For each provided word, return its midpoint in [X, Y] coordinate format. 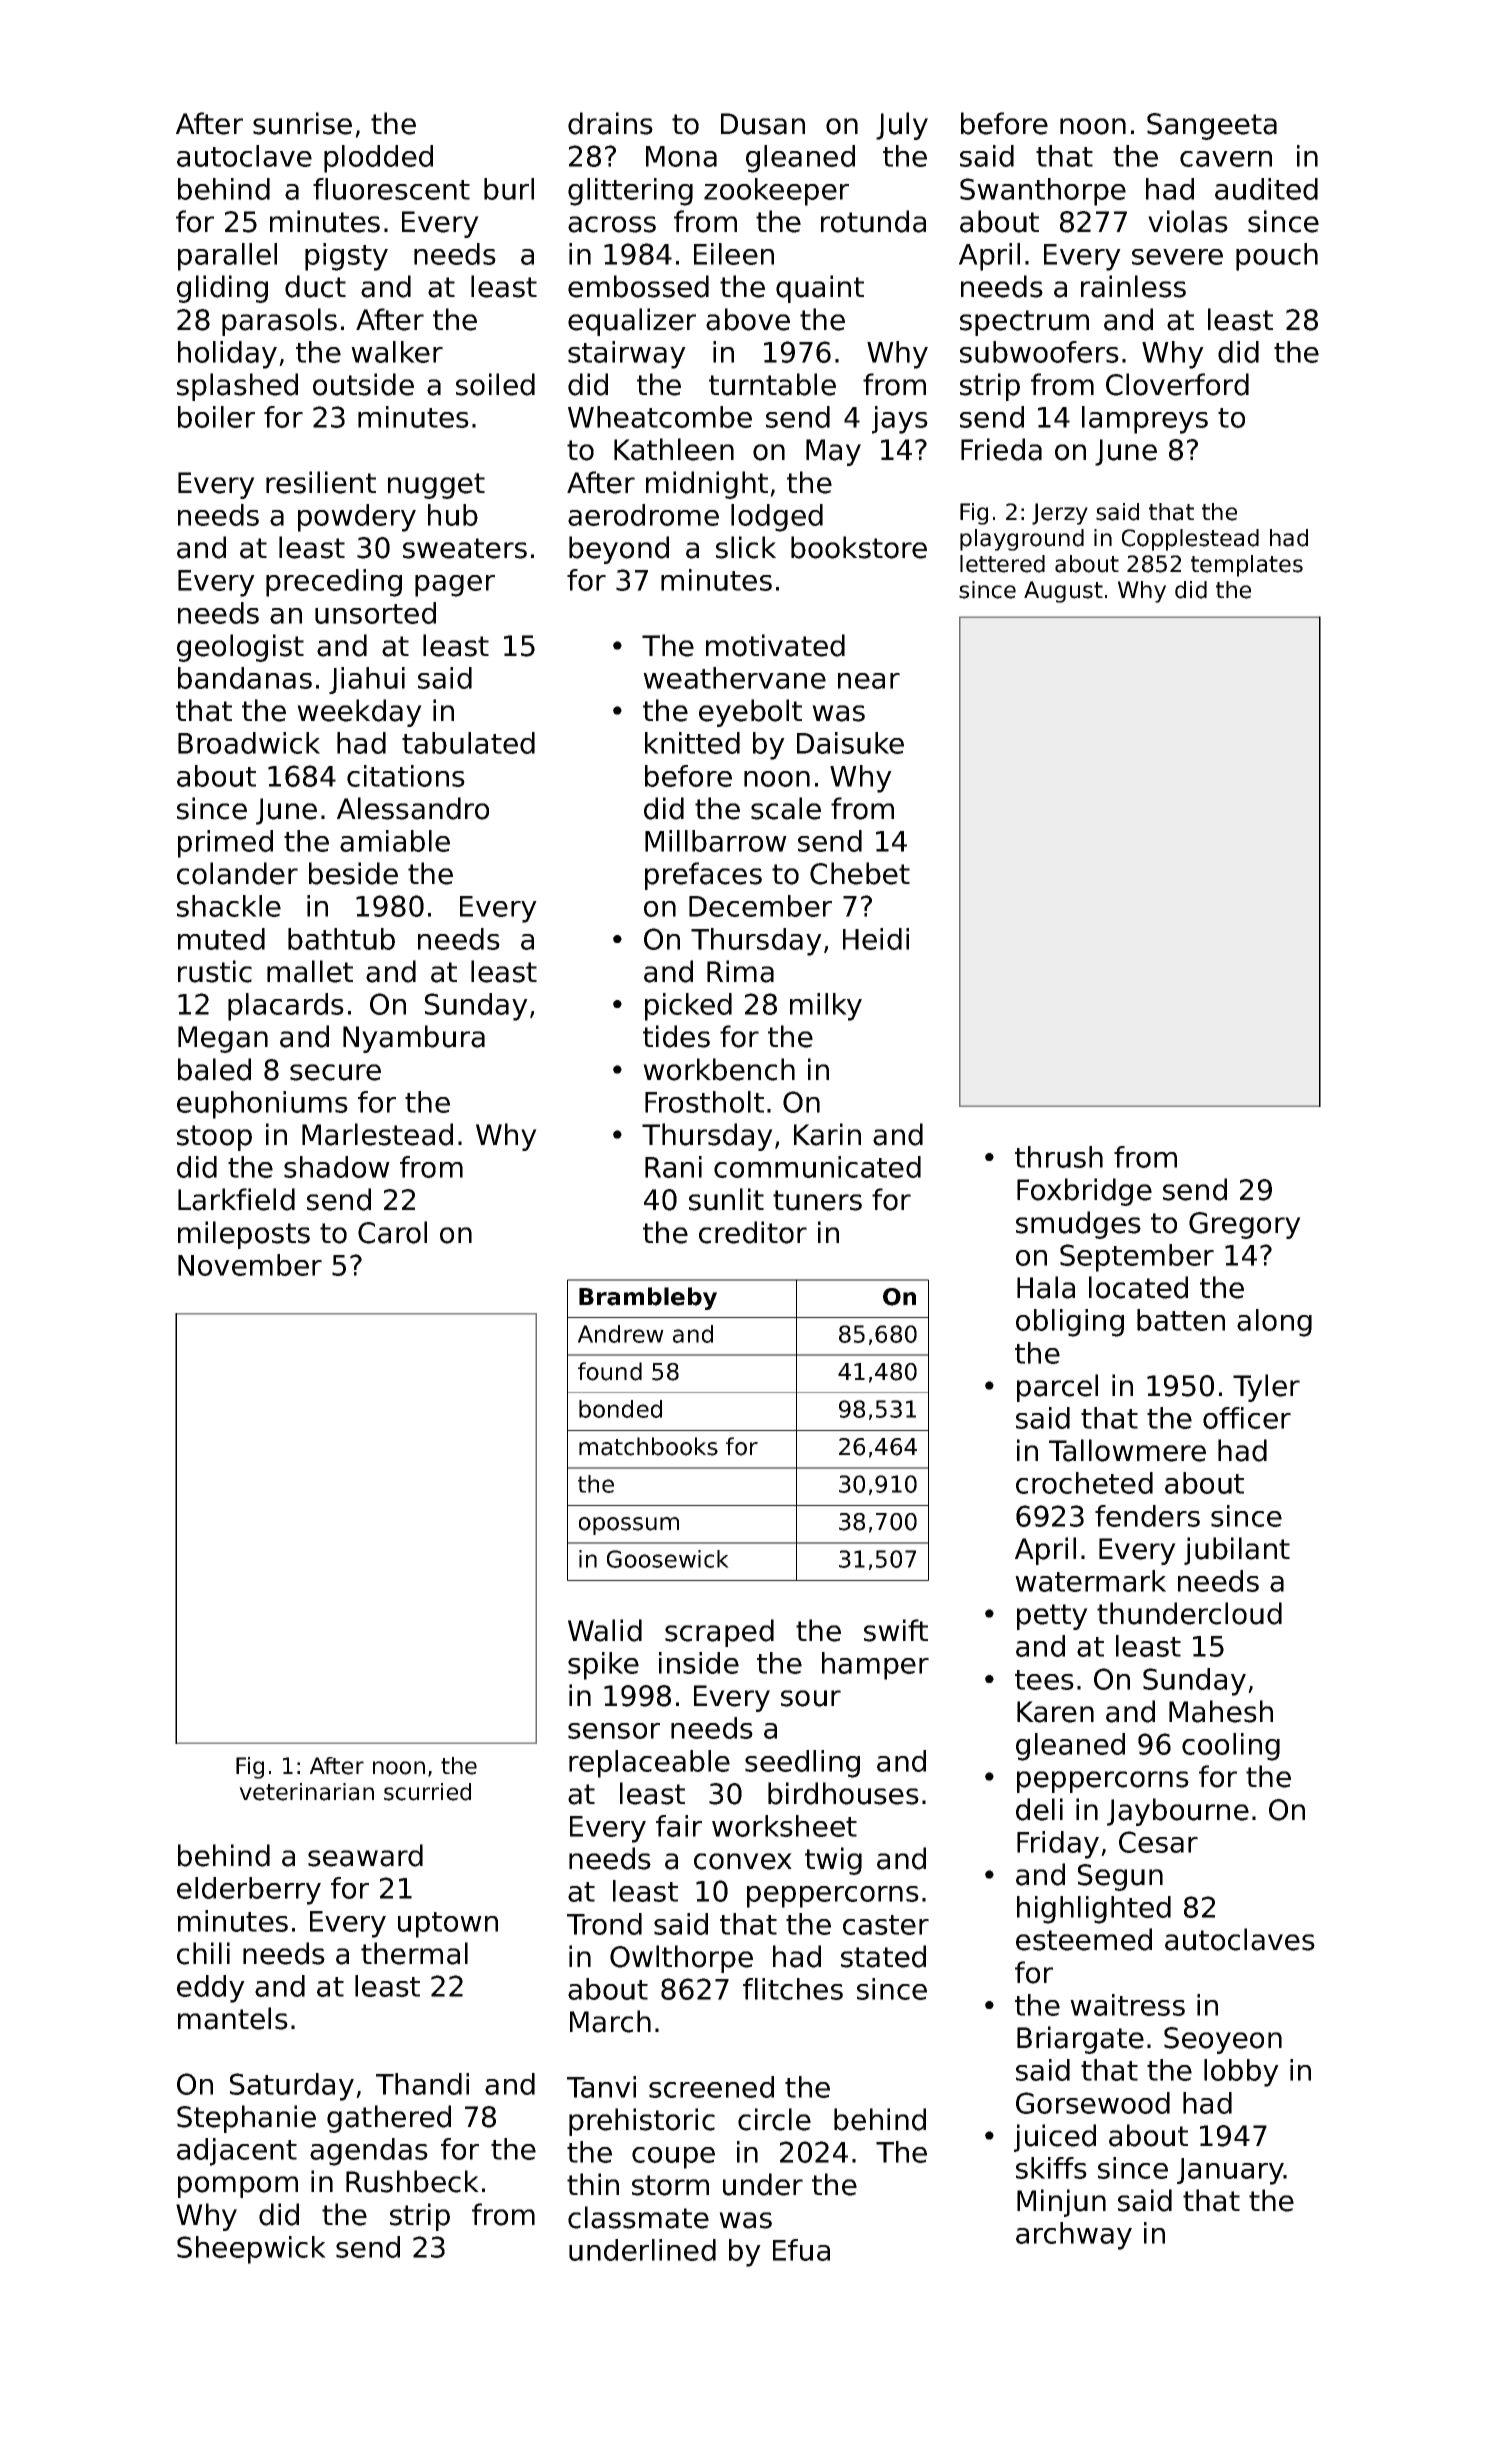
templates [1247, 566]
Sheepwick [251, 2250]
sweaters [465, 548]
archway [1074, 2236]
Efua [801, 2250]
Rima [740, 971]
